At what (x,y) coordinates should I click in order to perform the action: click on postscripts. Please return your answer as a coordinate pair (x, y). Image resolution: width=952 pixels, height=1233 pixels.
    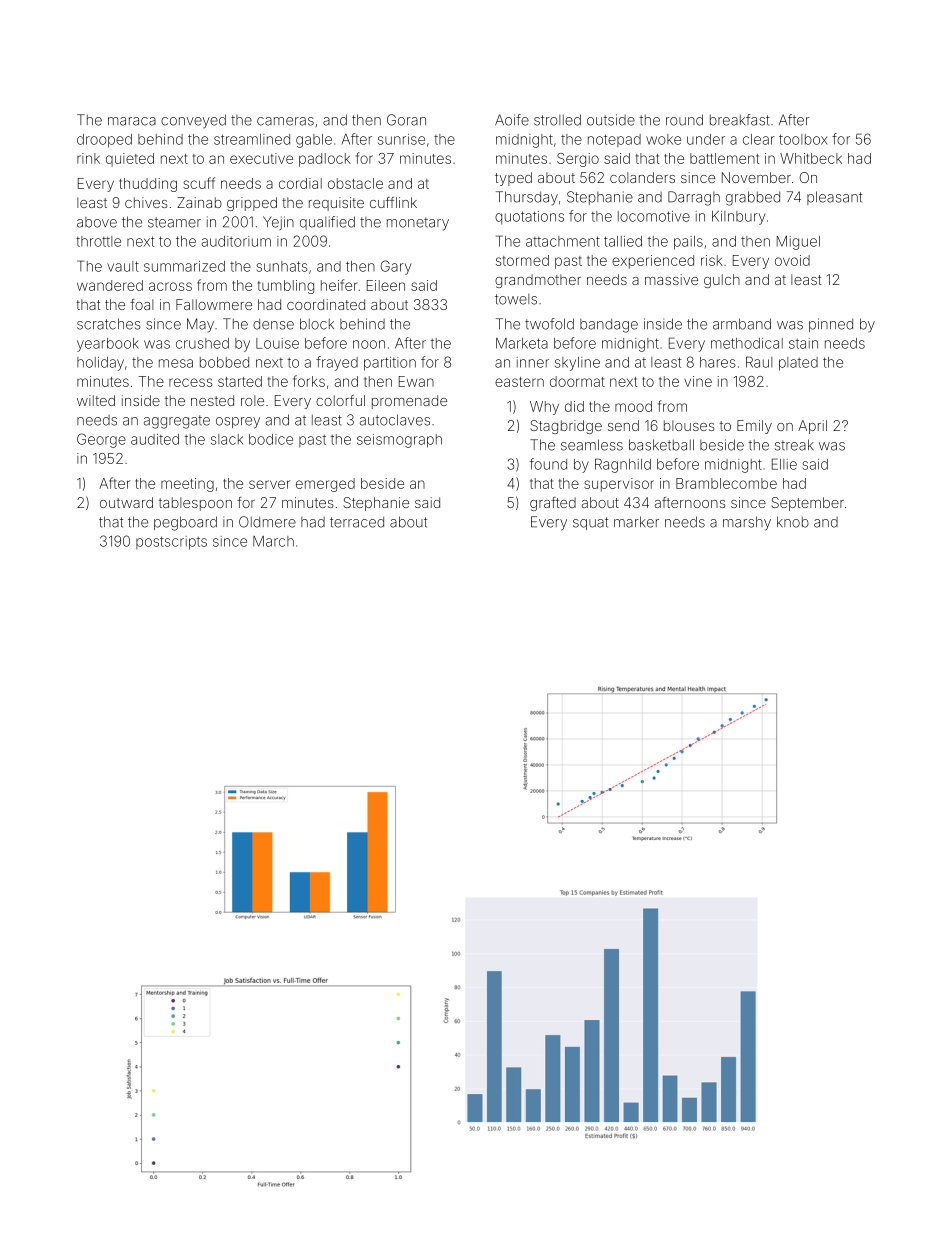
    Looking at the image, I should click on (171, 543).
